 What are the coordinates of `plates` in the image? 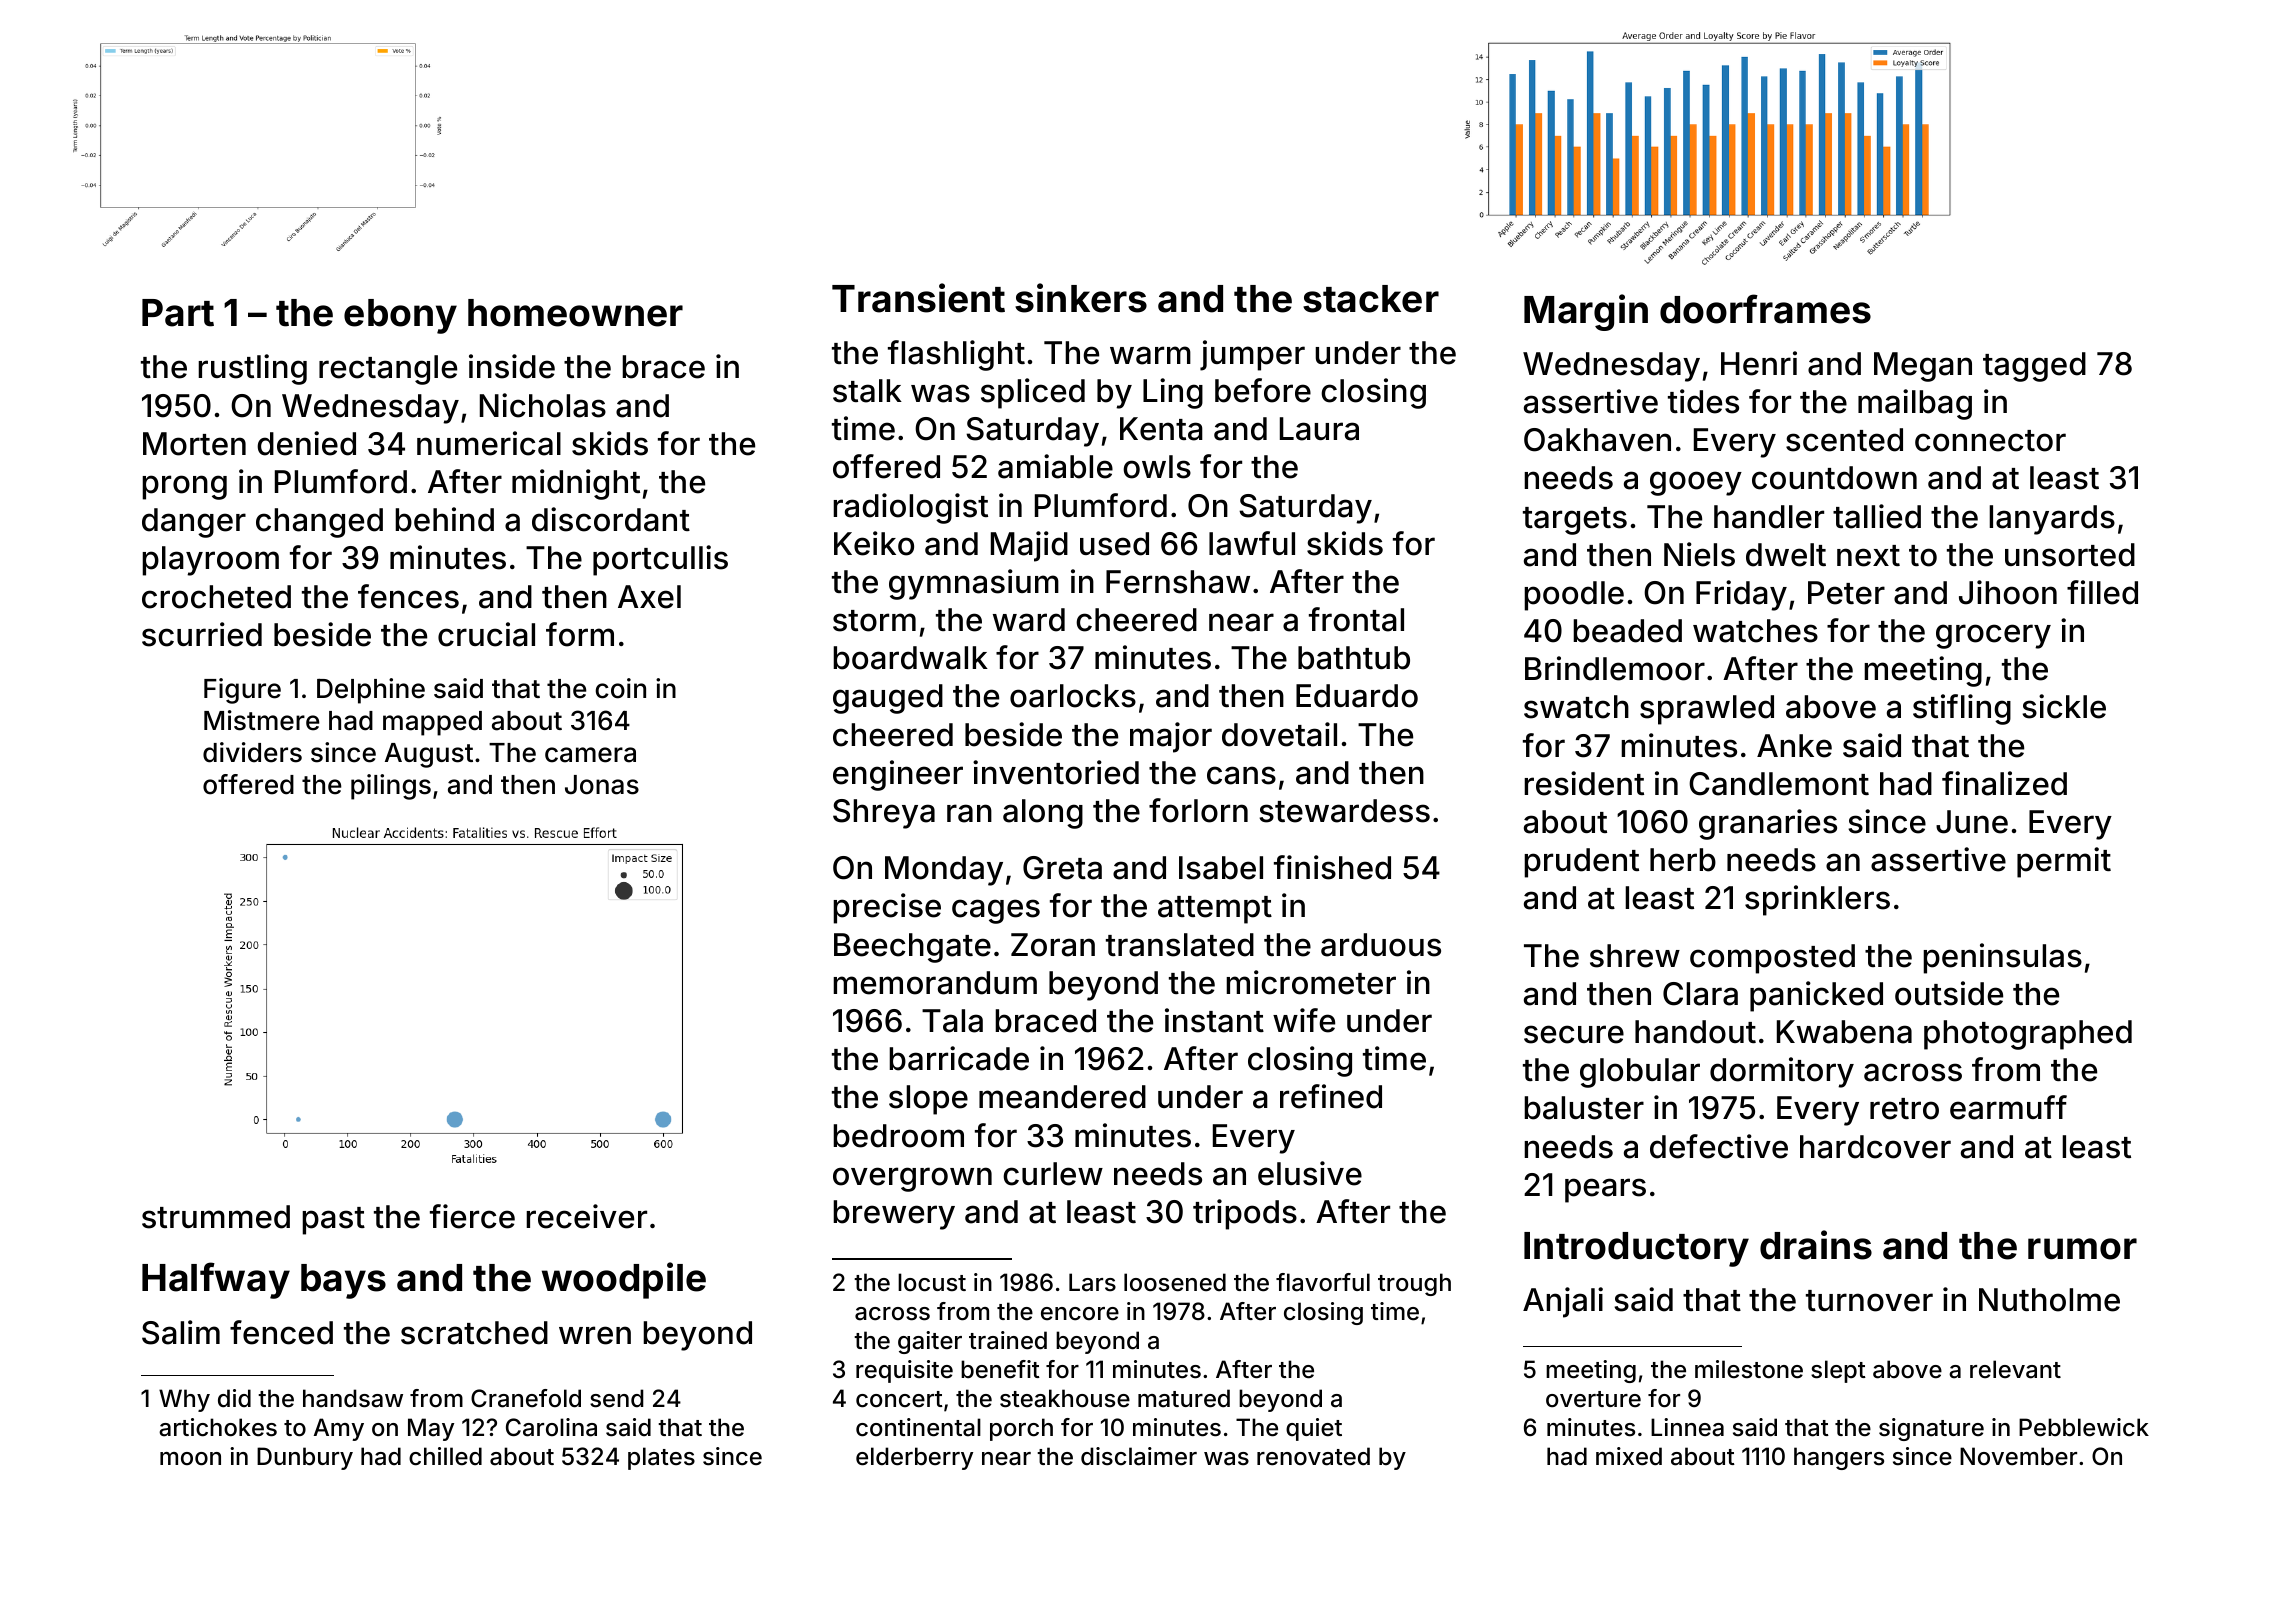 It's located at (661, 1458).
